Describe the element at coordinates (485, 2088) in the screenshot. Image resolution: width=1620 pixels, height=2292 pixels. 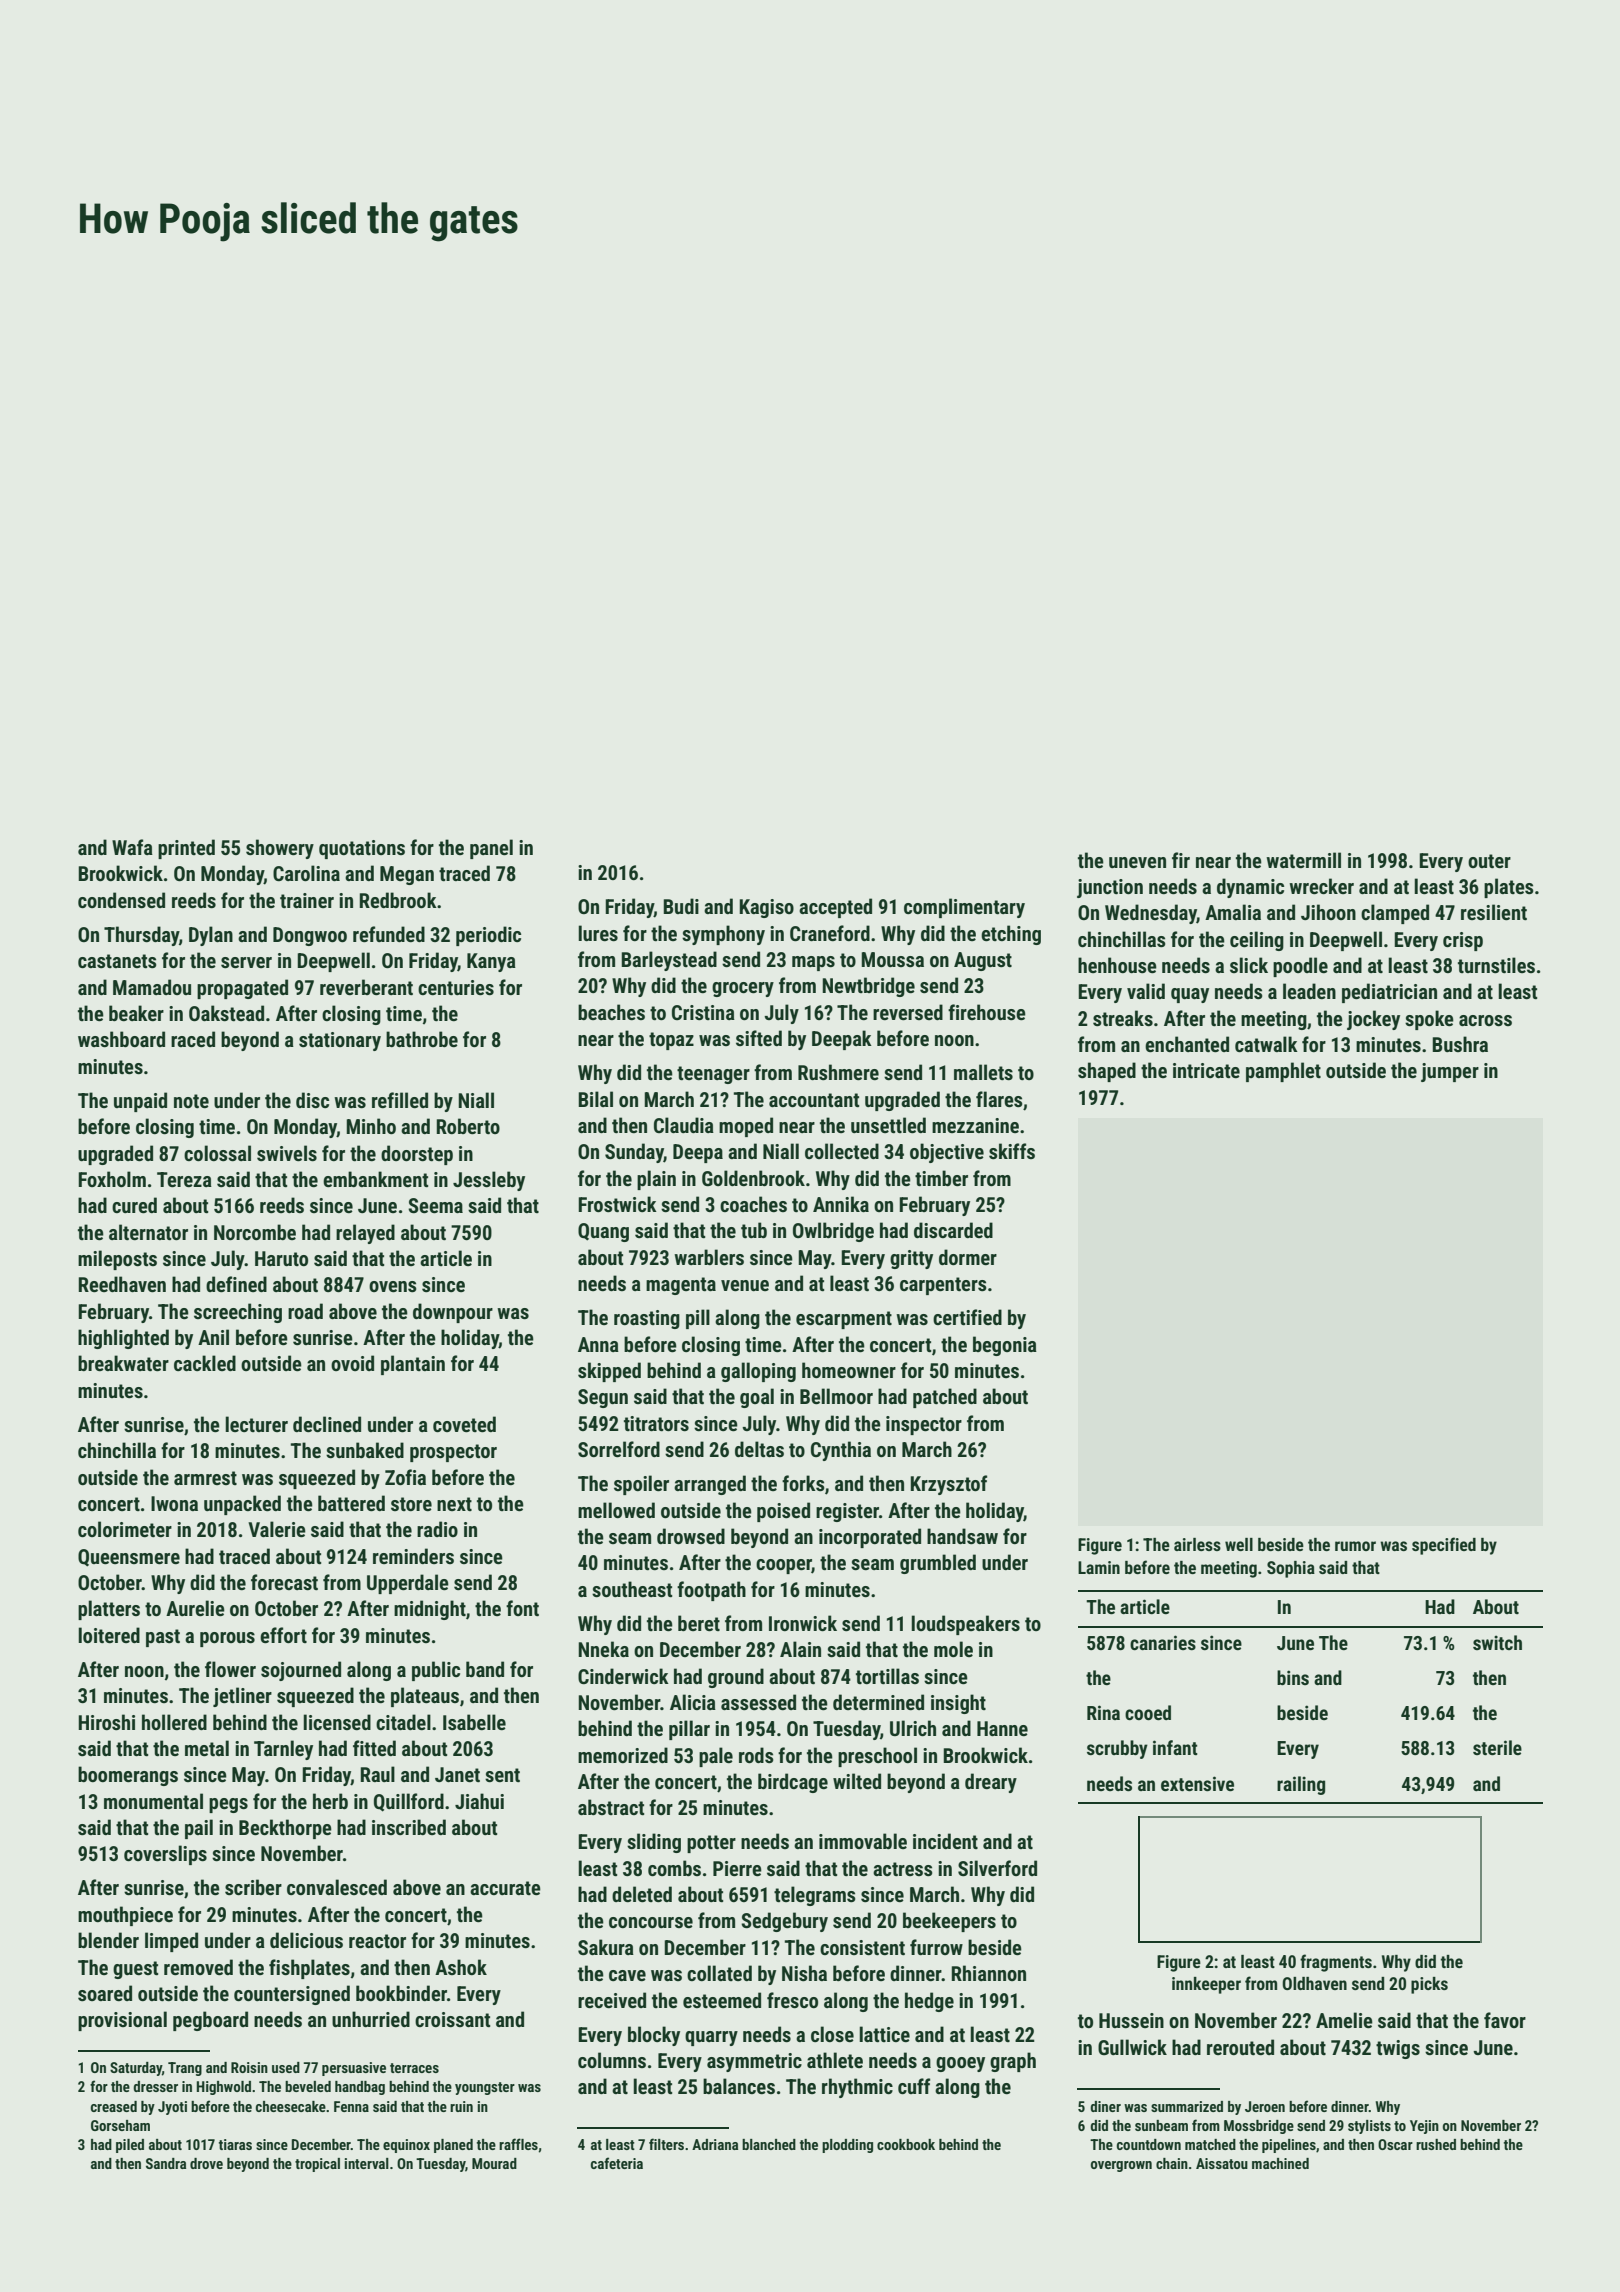
I see `youngster` at that location.
